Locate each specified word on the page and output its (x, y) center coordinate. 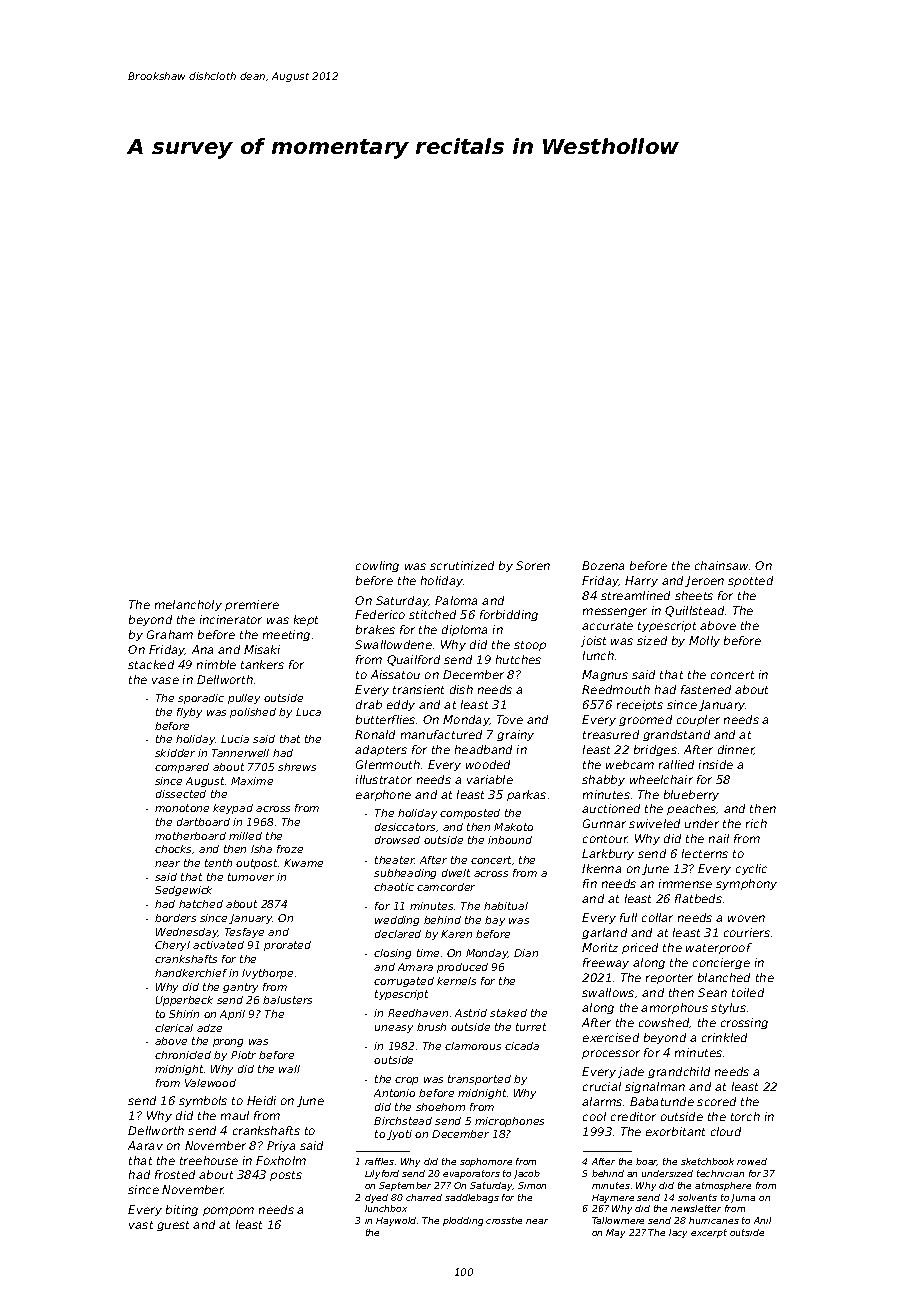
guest (173, 1226)
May (615, 1233)
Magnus (605, 675)
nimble (216, 664)
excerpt (709, 1233)
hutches (518, 659)
